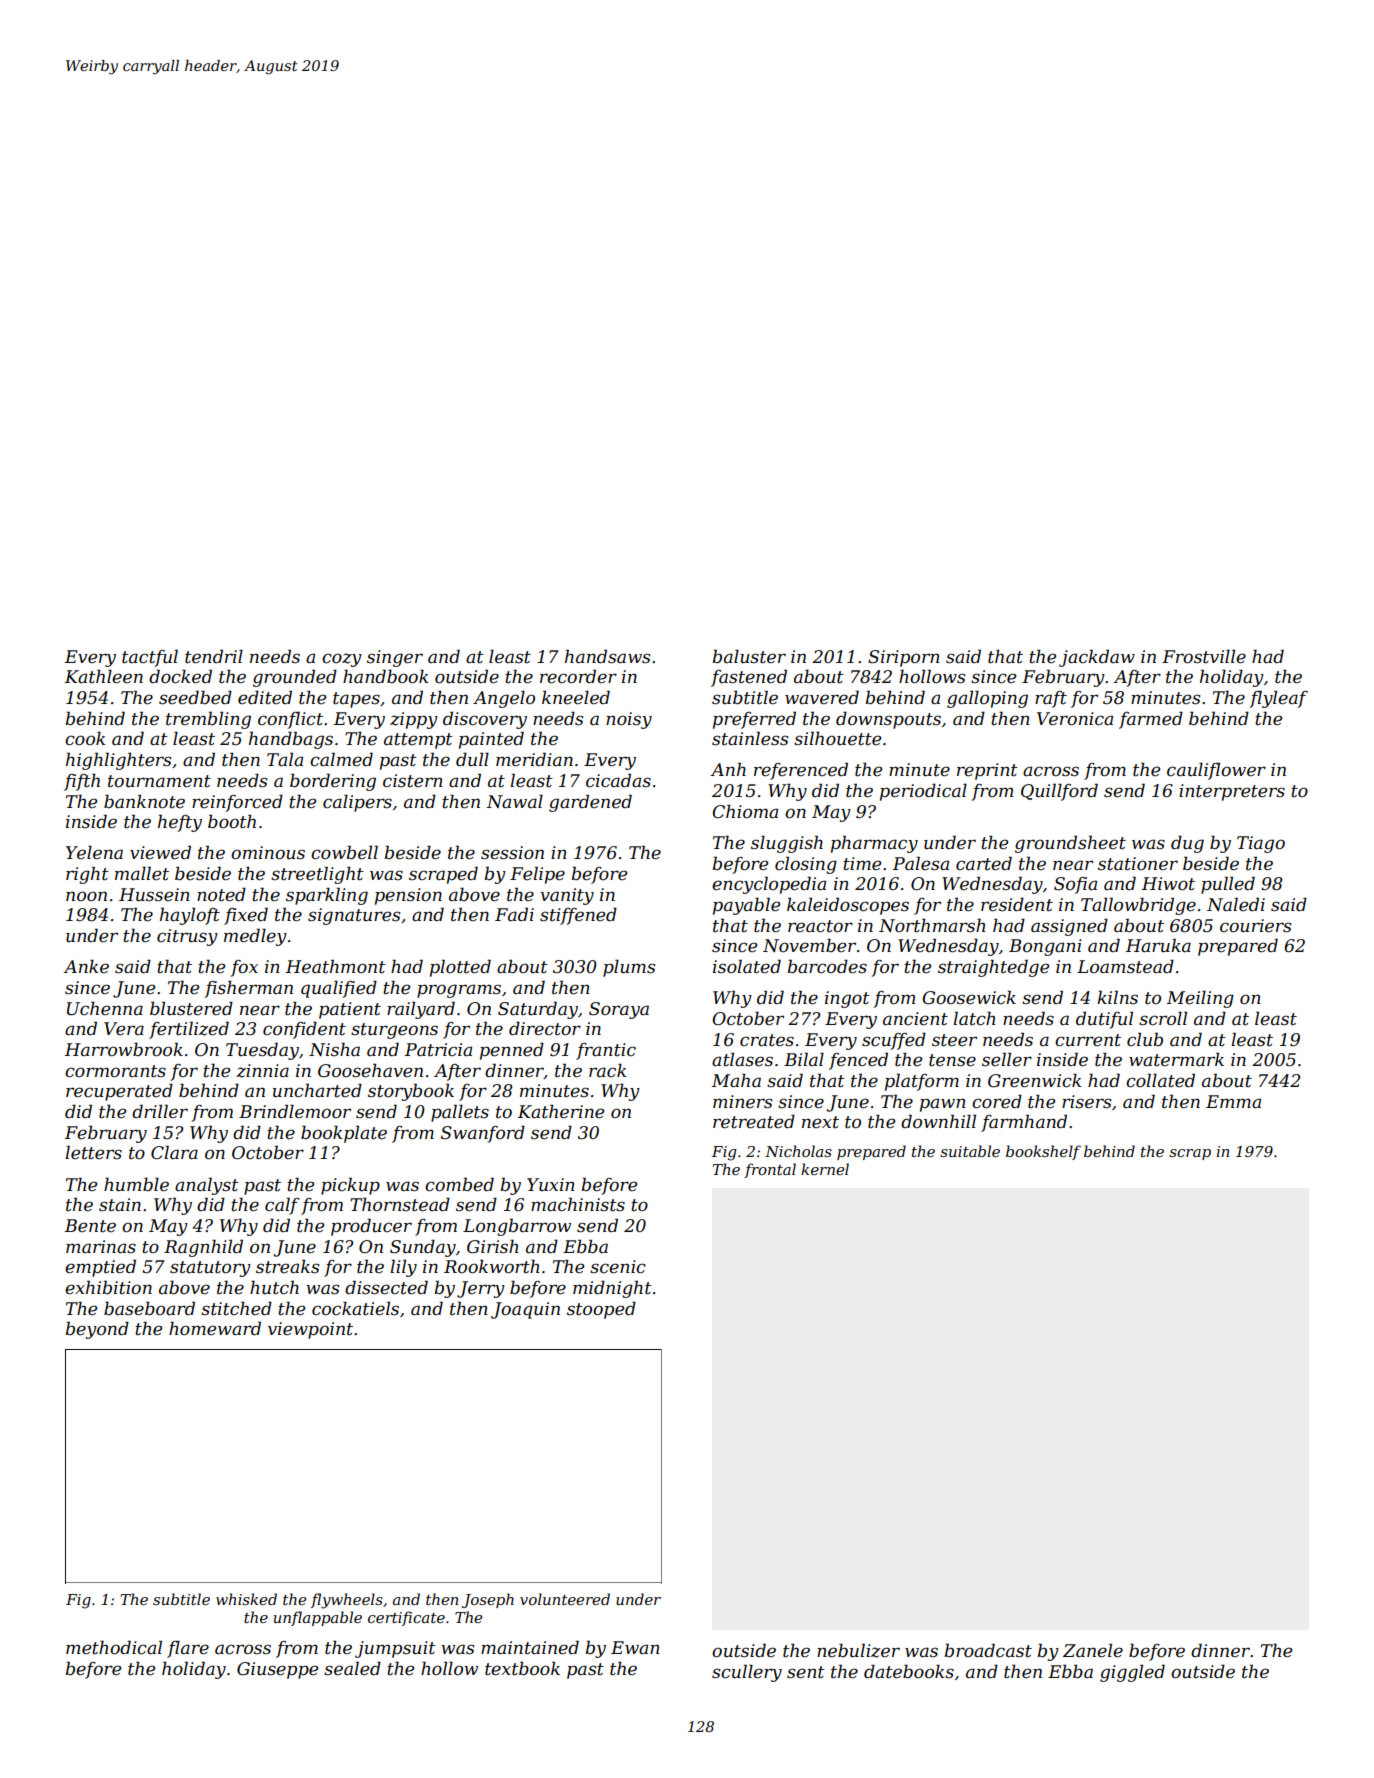  I want to click on wavered, so click(822, 697).
